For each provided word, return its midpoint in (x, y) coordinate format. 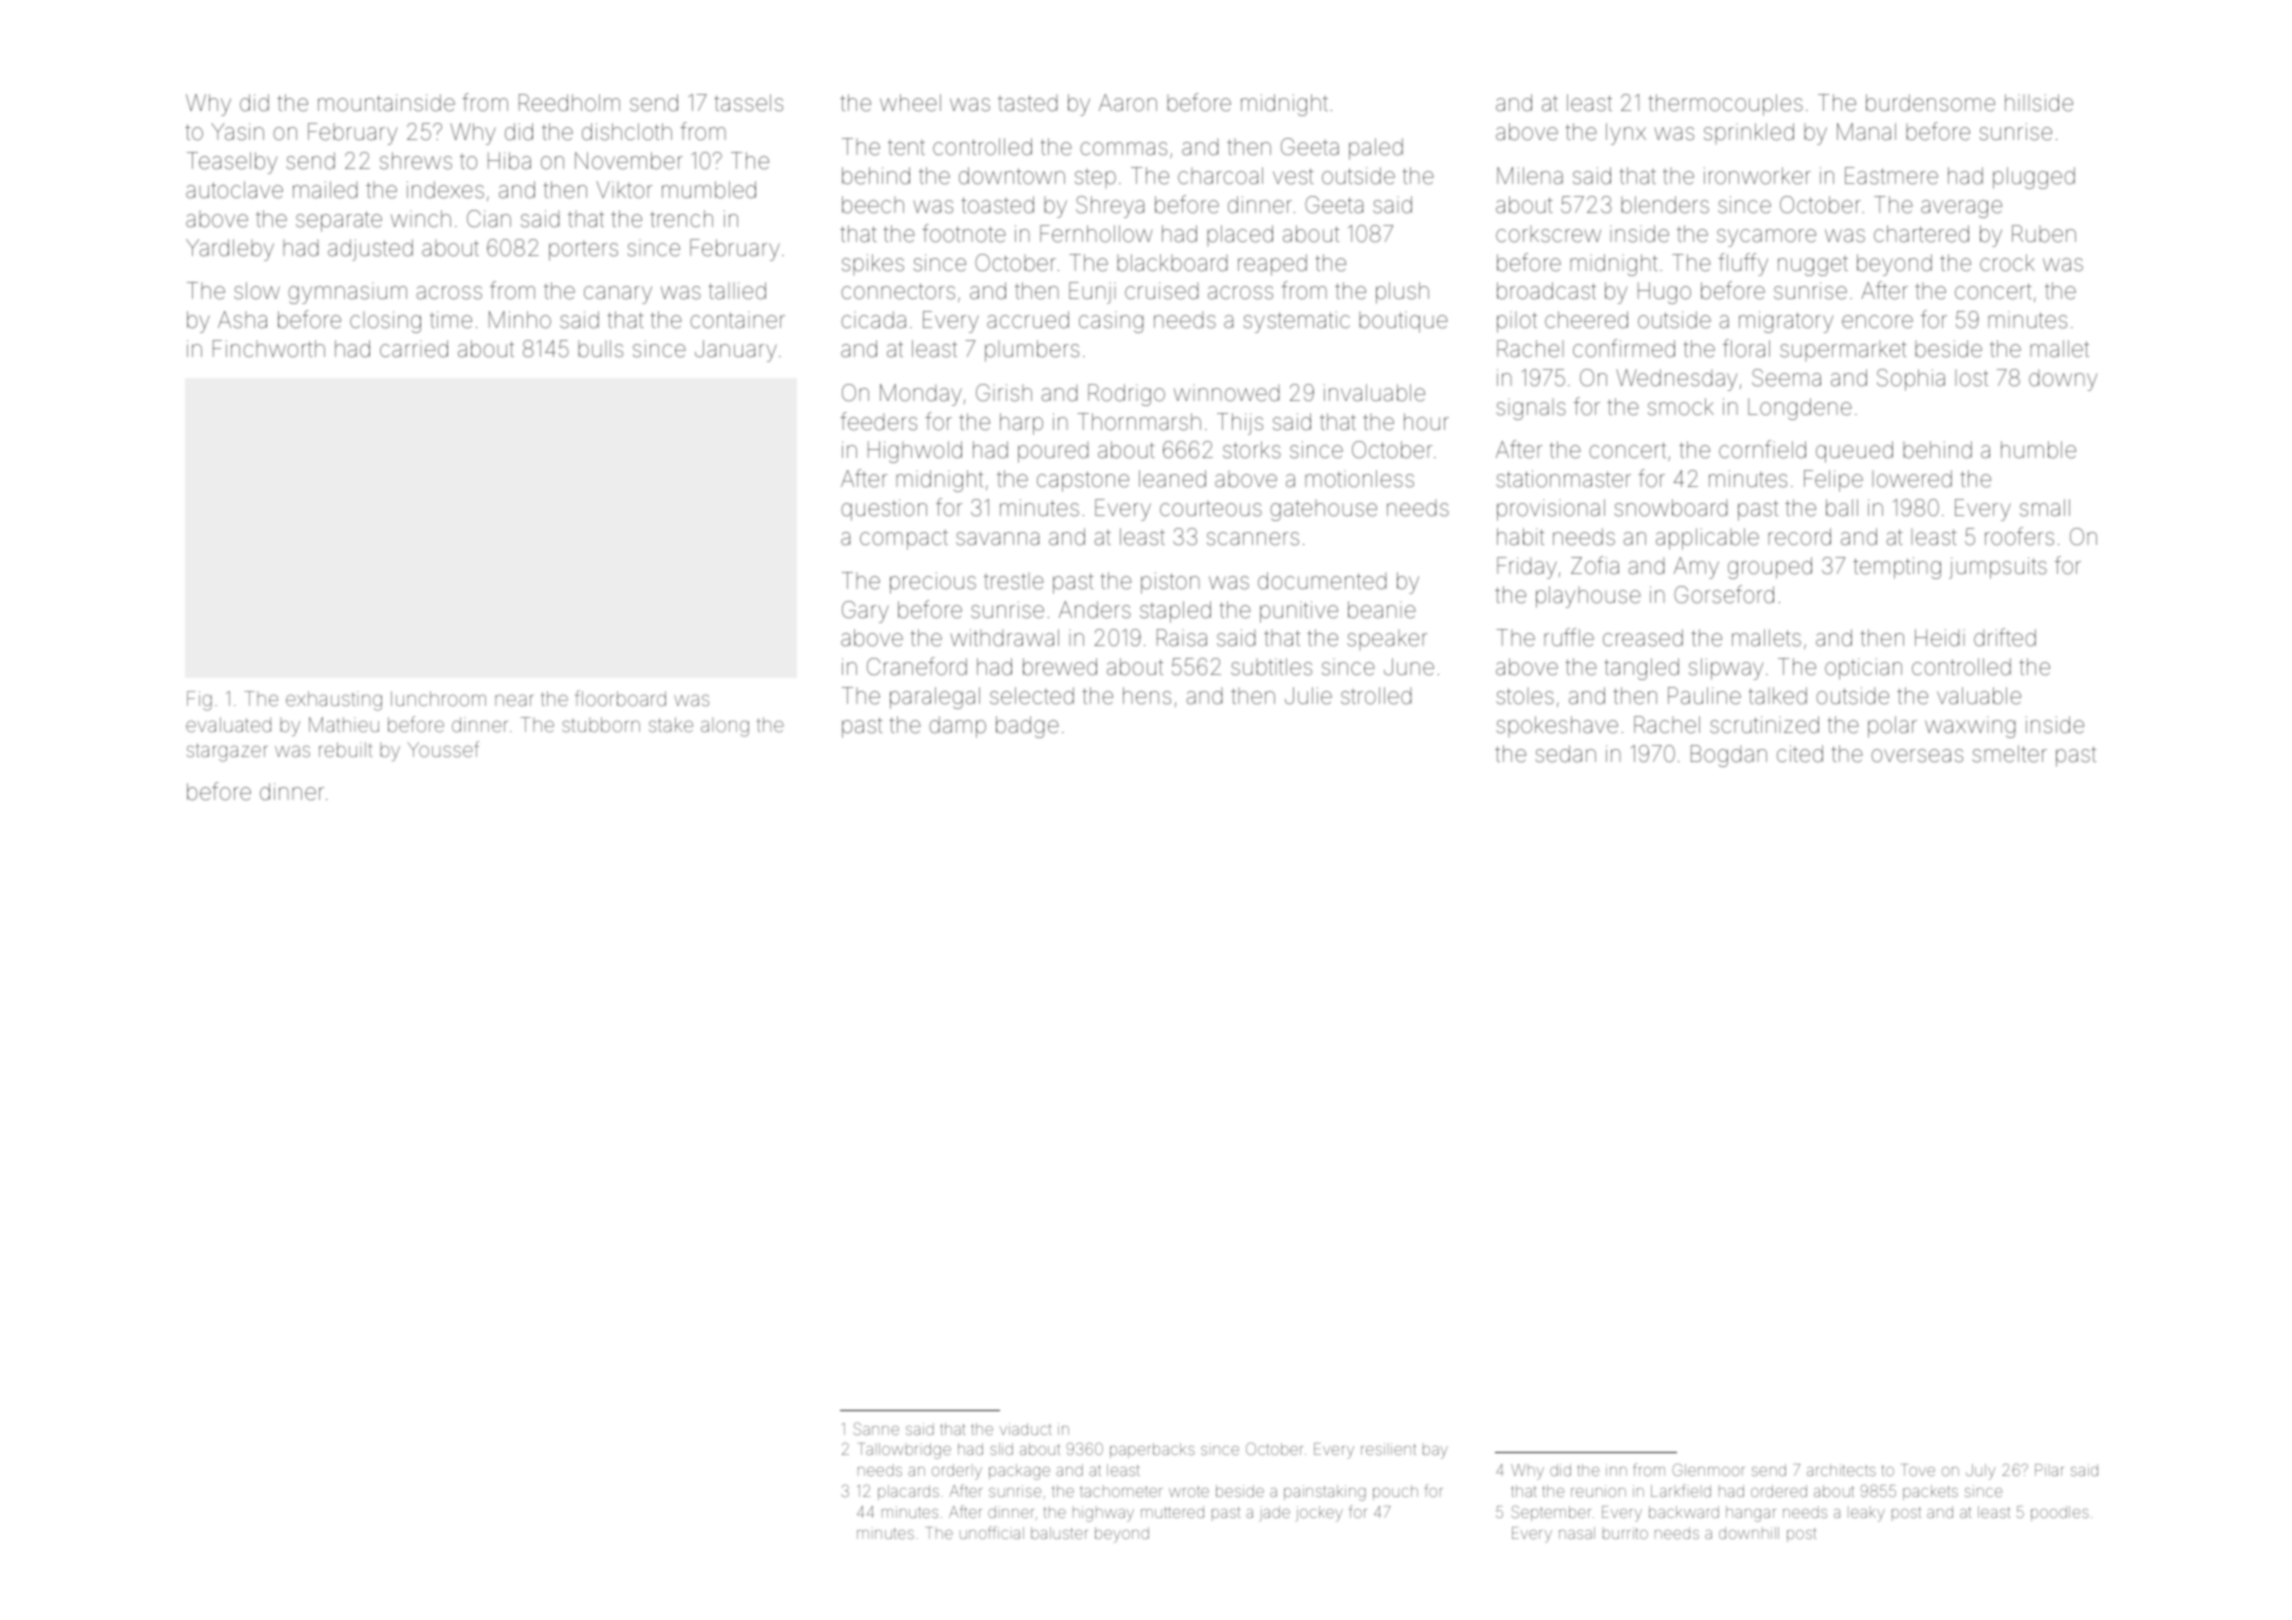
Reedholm (569, 103)
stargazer (227, 752)
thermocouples (1725, 105)
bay (1435, 1452)
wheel (910, 103)
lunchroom (438, 698)
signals (1531, 409)
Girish (1004, 393)
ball (1842, 507)
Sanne (876, 1428)
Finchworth (269, 348)
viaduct (1026, 1429)
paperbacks (1152, 1450)
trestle (1014, 581)
